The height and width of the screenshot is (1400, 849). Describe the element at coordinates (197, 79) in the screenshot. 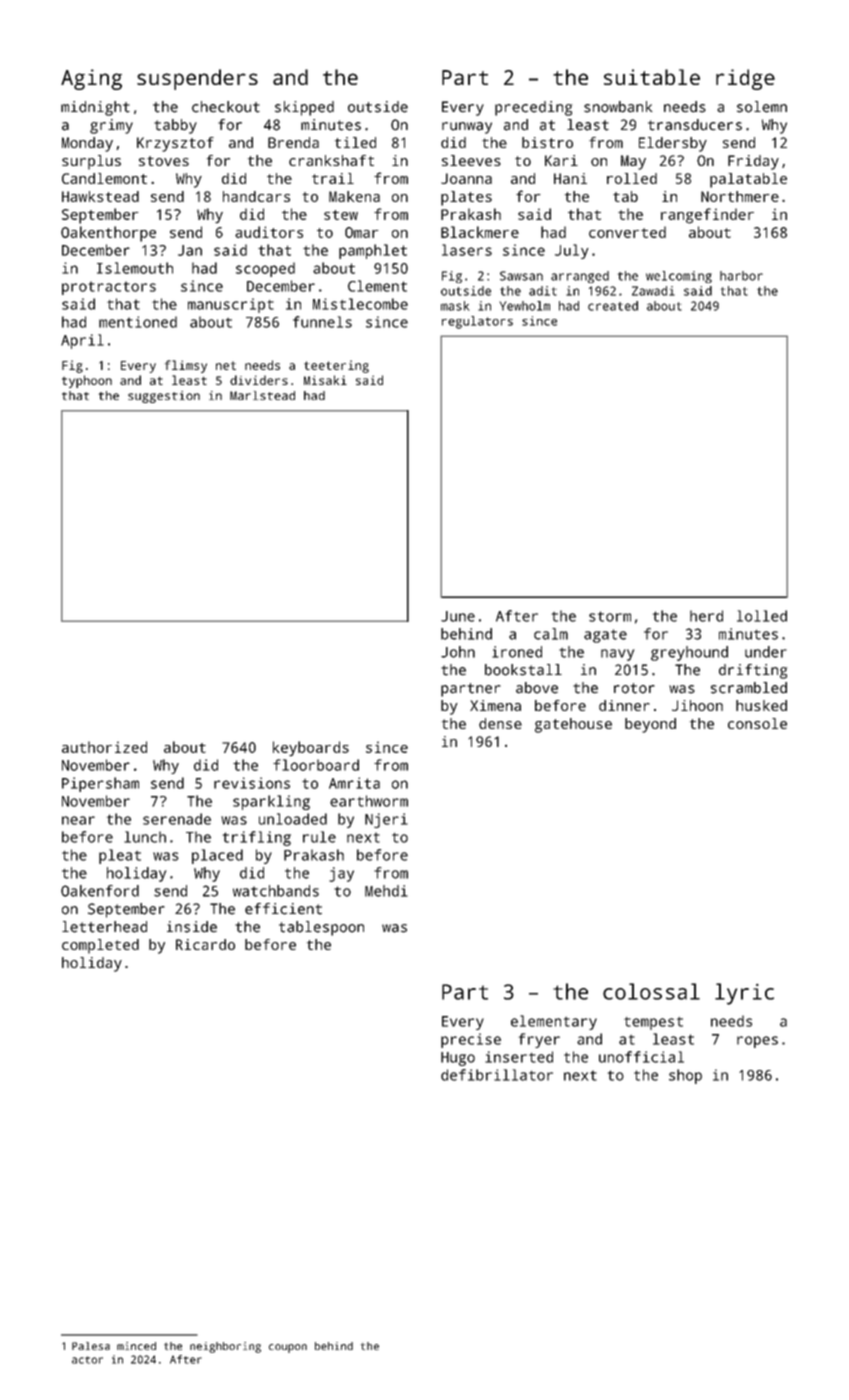

I see `suspenders` at that location.
